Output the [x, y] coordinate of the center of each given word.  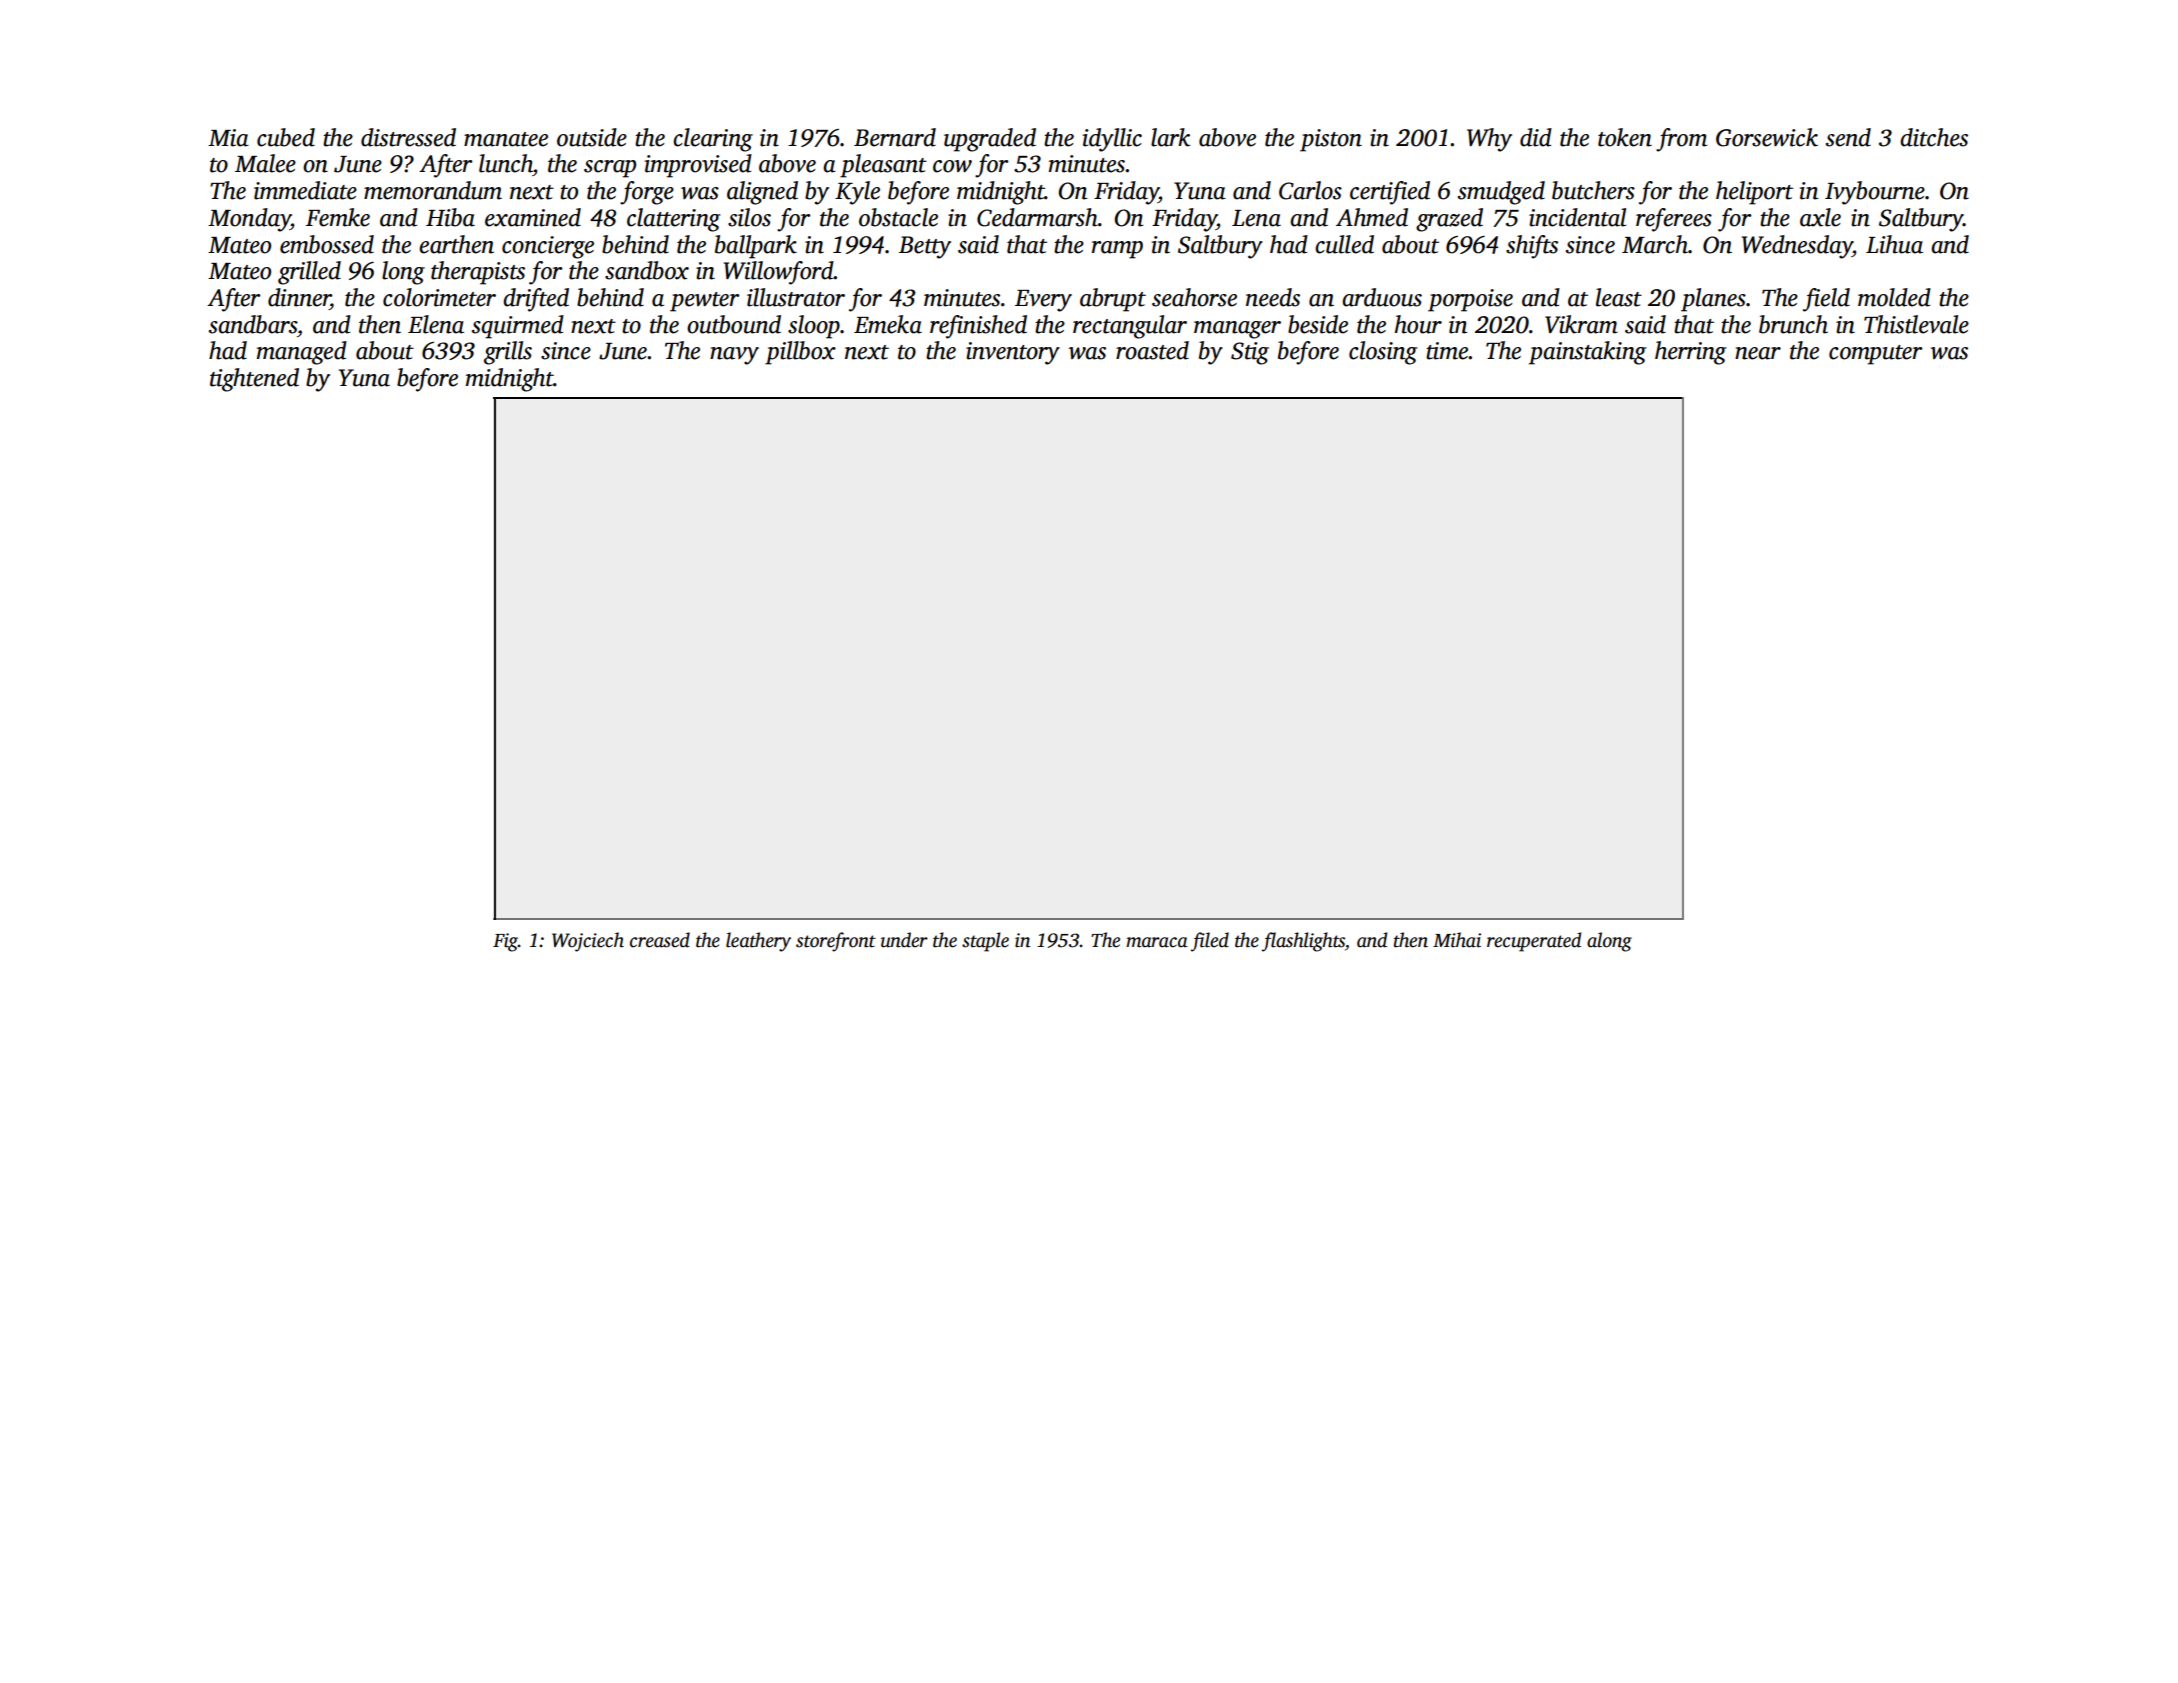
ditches [1934, 137]
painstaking [1587, 353]
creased [660, 940]
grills [508, 353]
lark [1170, 137]
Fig [505, 942]
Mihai [1457, 940]
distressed [408, 137]
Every [1043, 301]
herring [1690, 353]
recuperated [1534, 942]
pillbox [800, 353]
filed [1210, 942]
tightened [254, 380]
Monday [249, 220]
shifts [1532, 247]
